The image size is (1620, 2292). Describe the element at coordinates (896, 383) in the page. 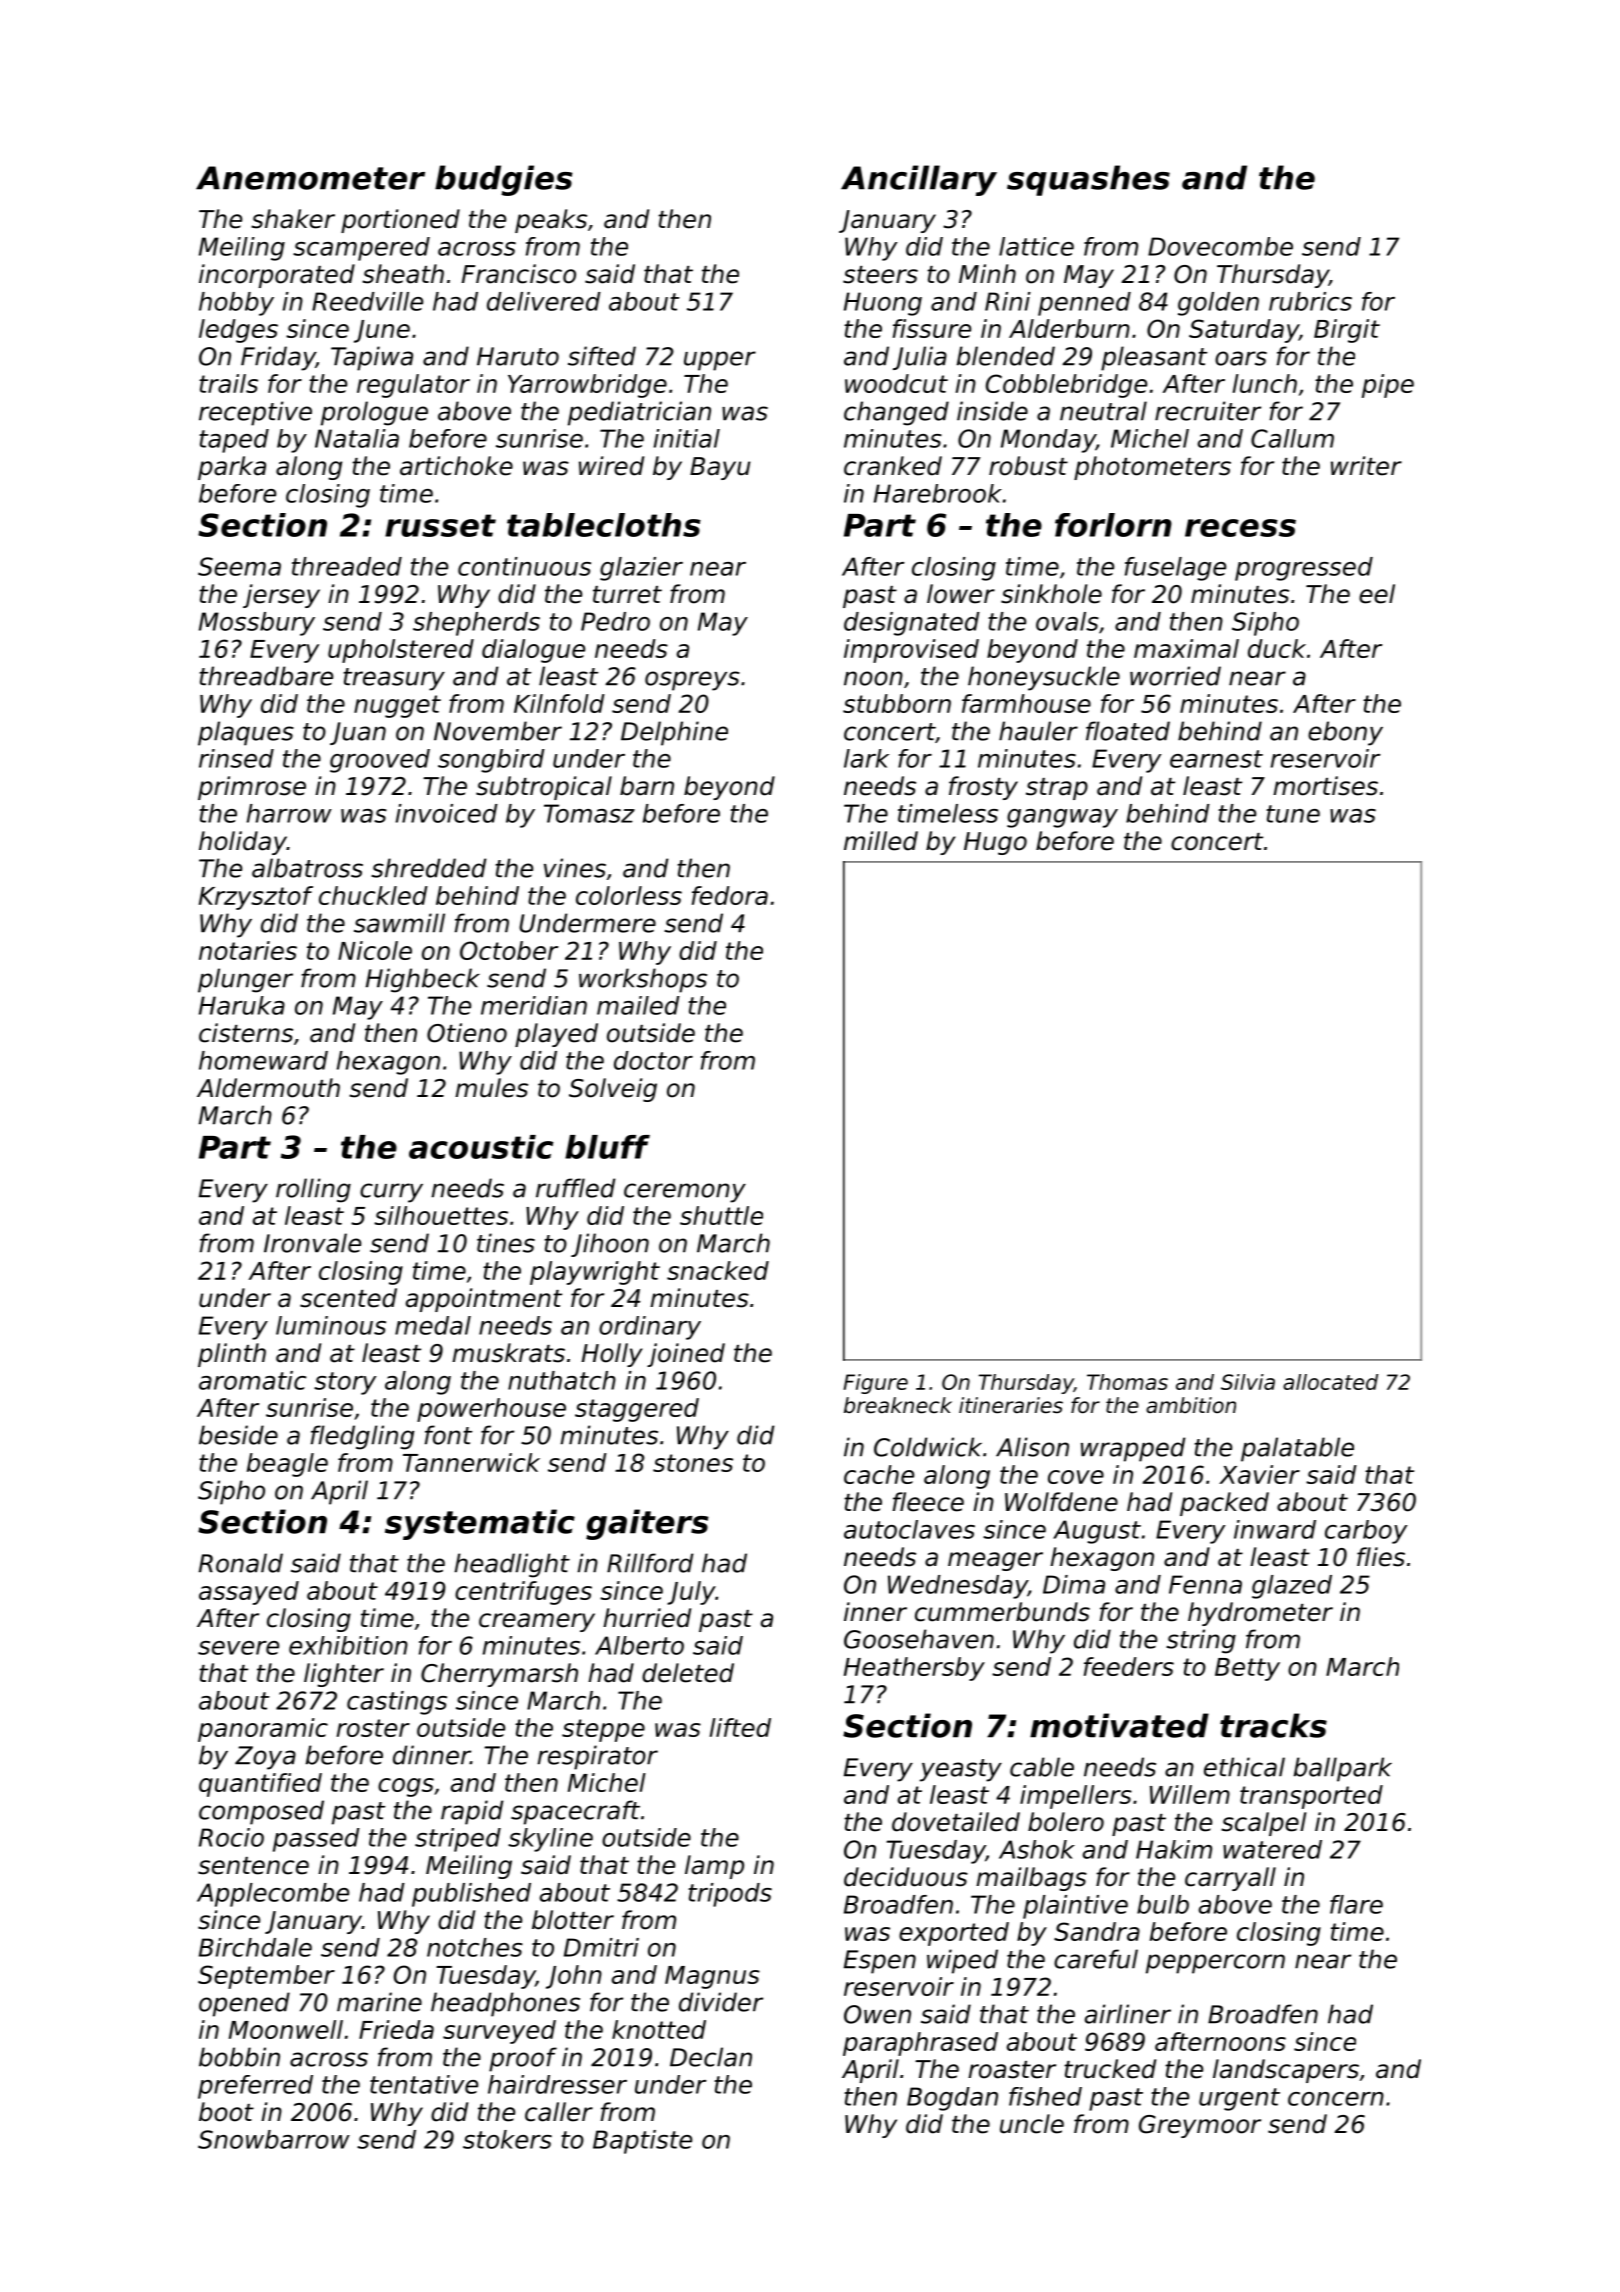

I see `woodcut` at that location.
